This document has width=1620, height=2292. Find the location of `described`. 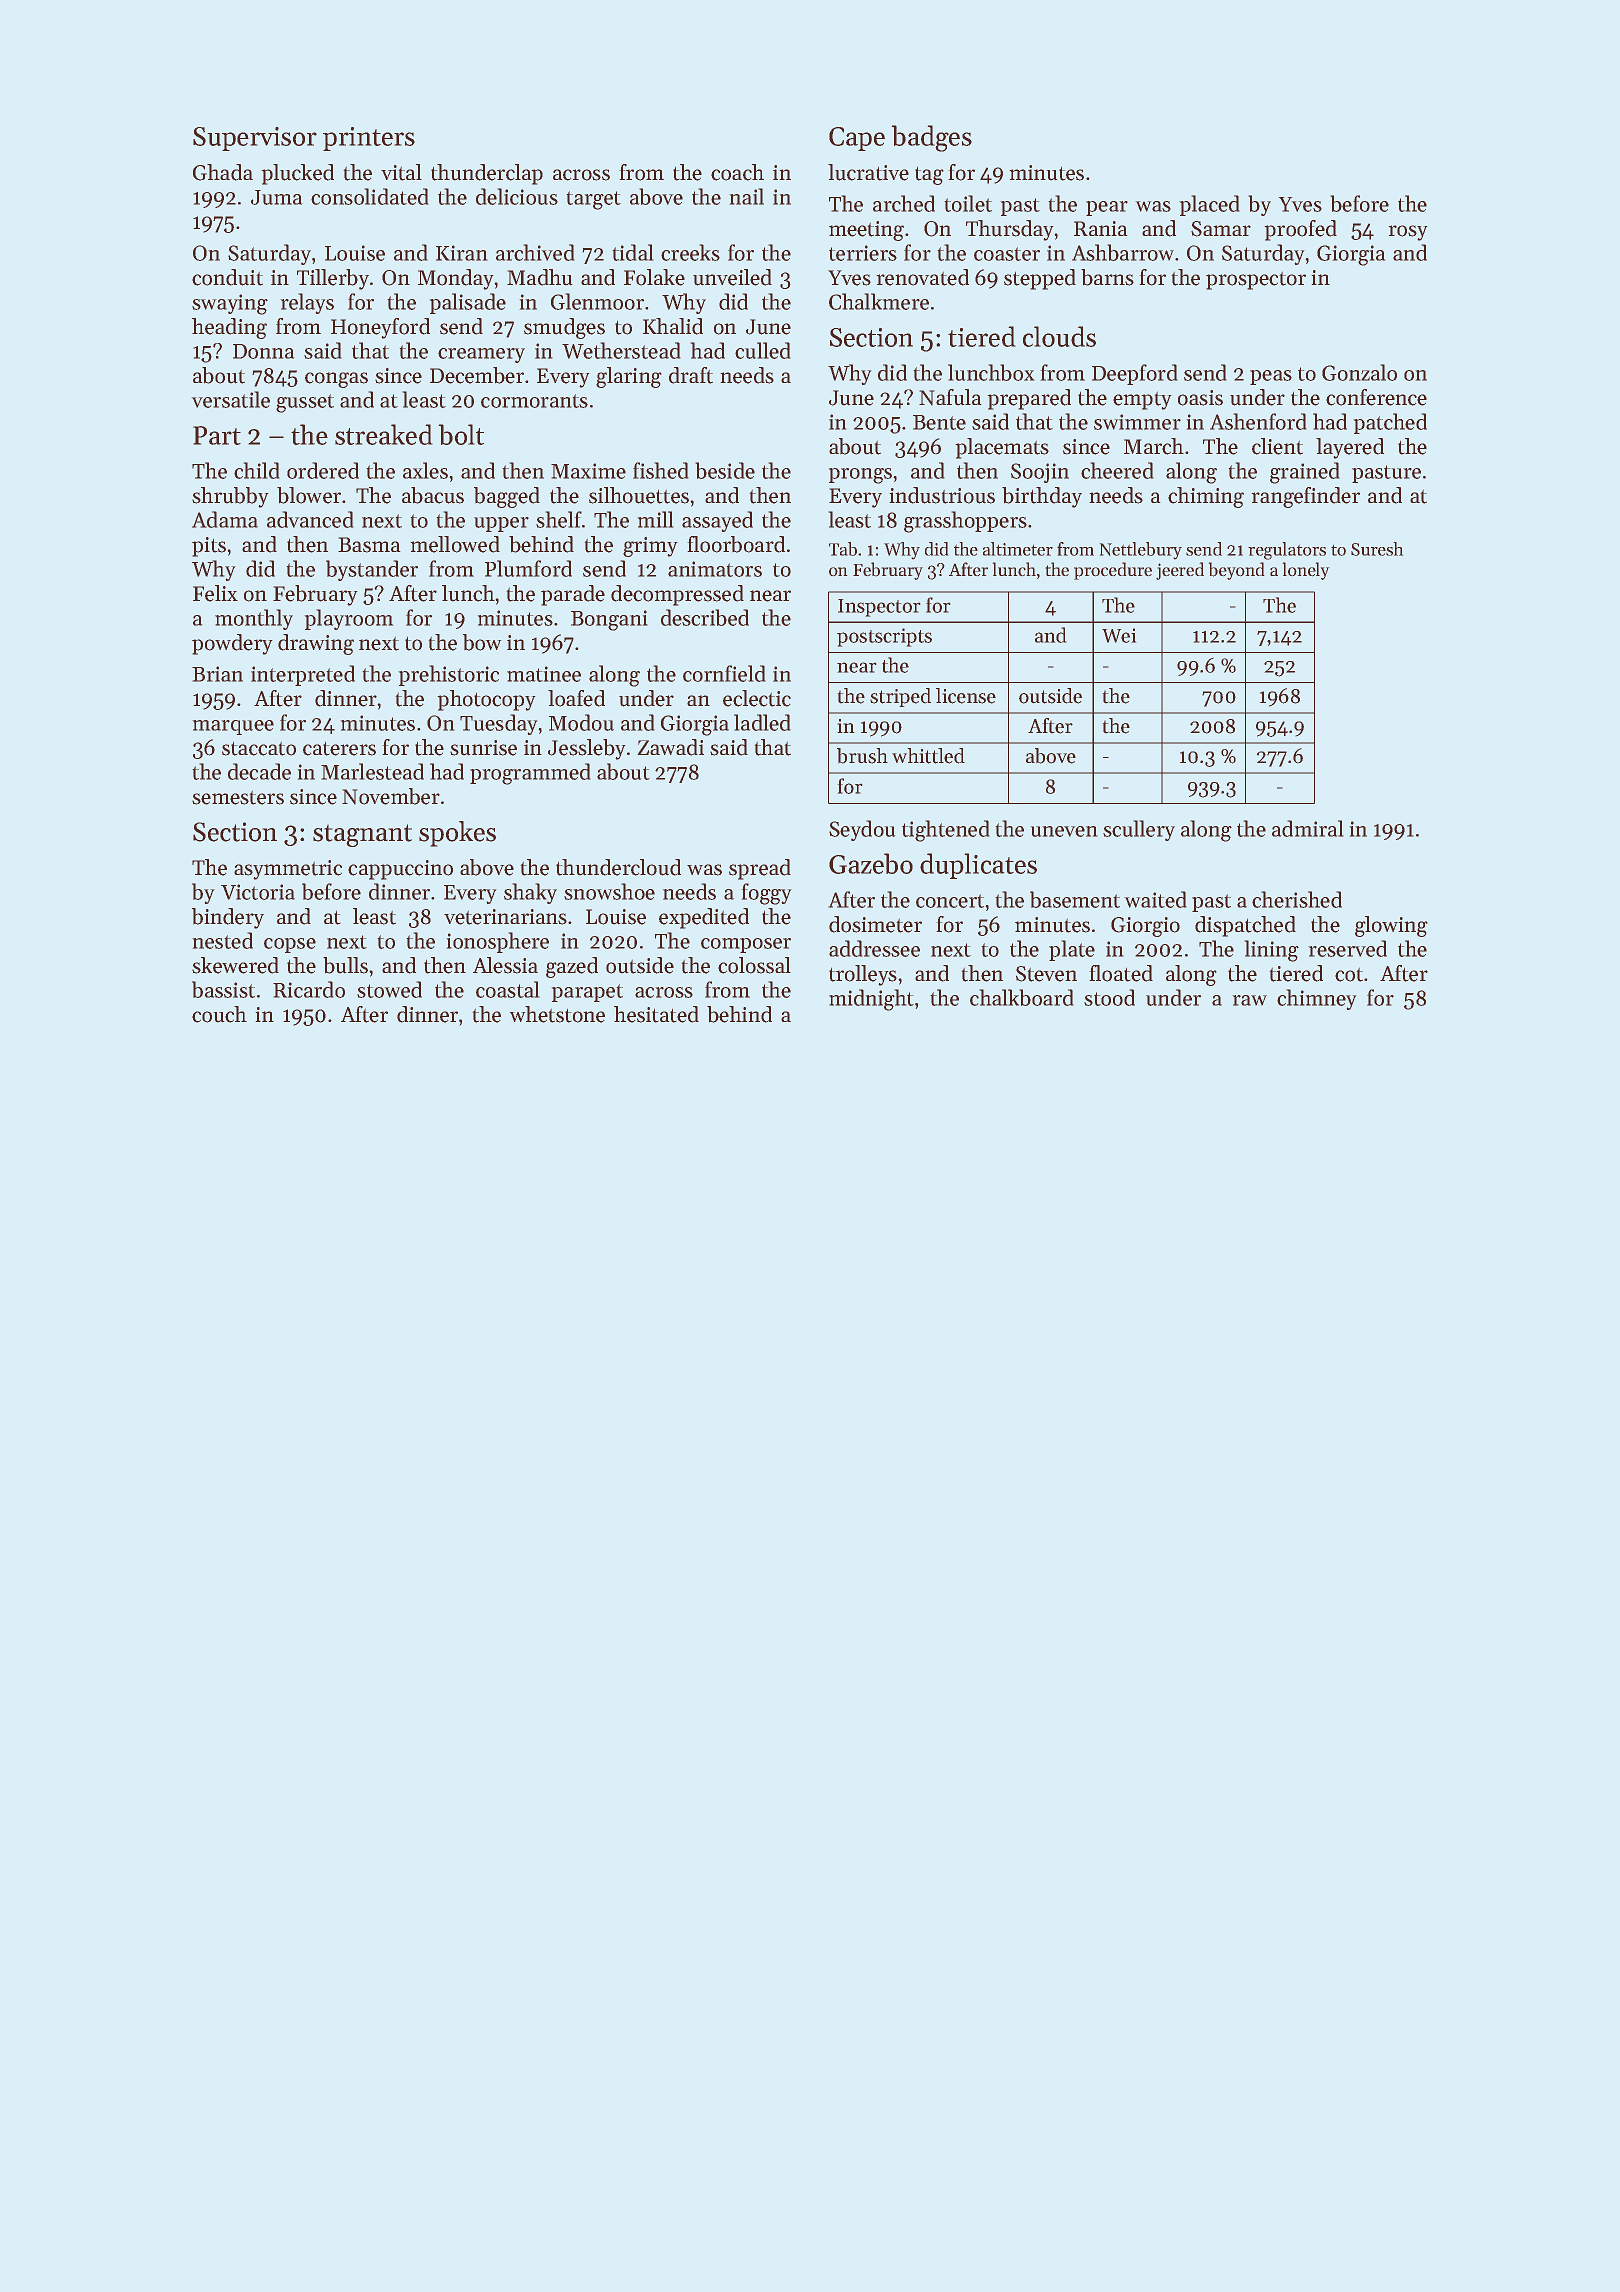

described is located at coordinates (705, 617).
